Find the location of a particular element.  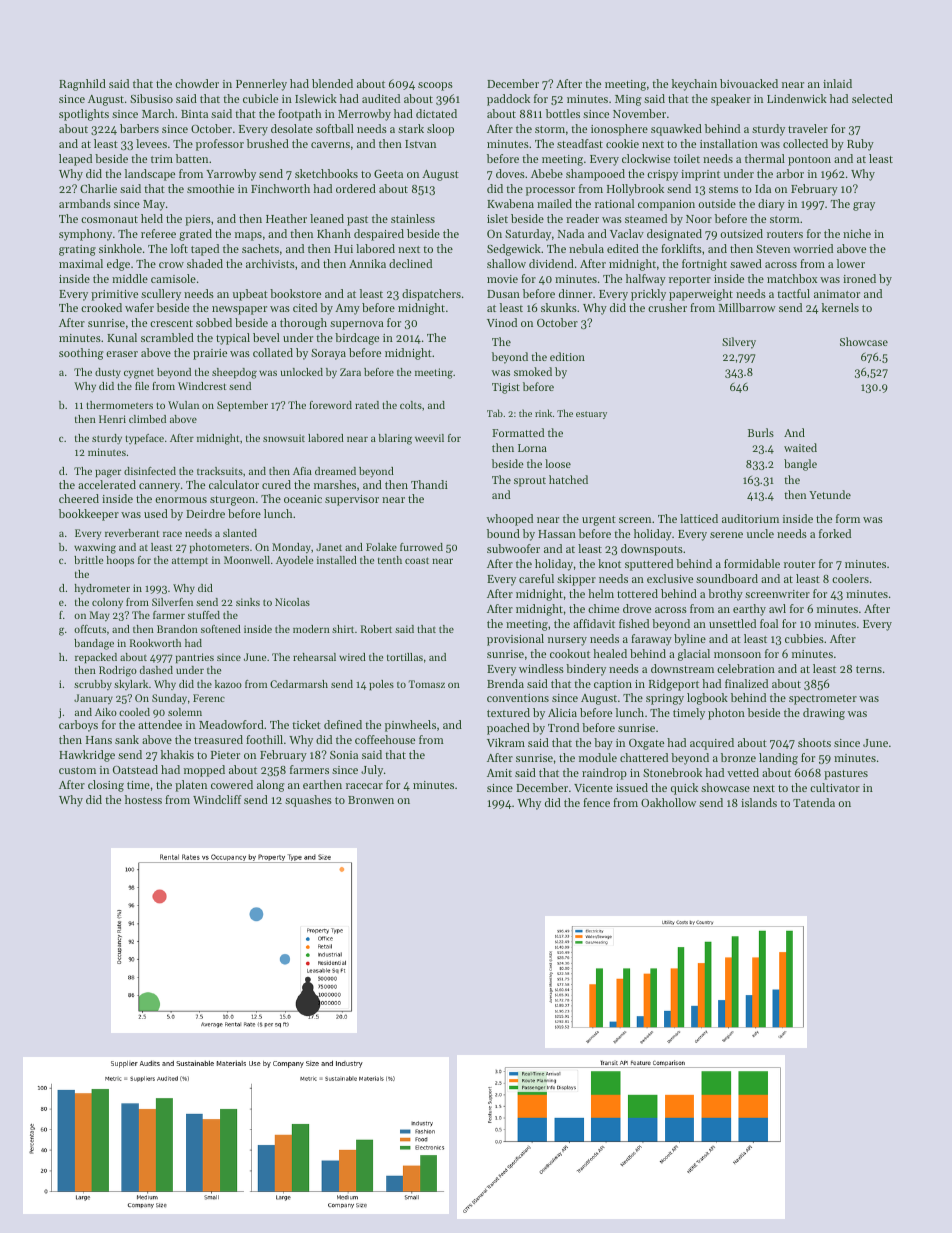

kernels is located at coordinates (840, 307).
